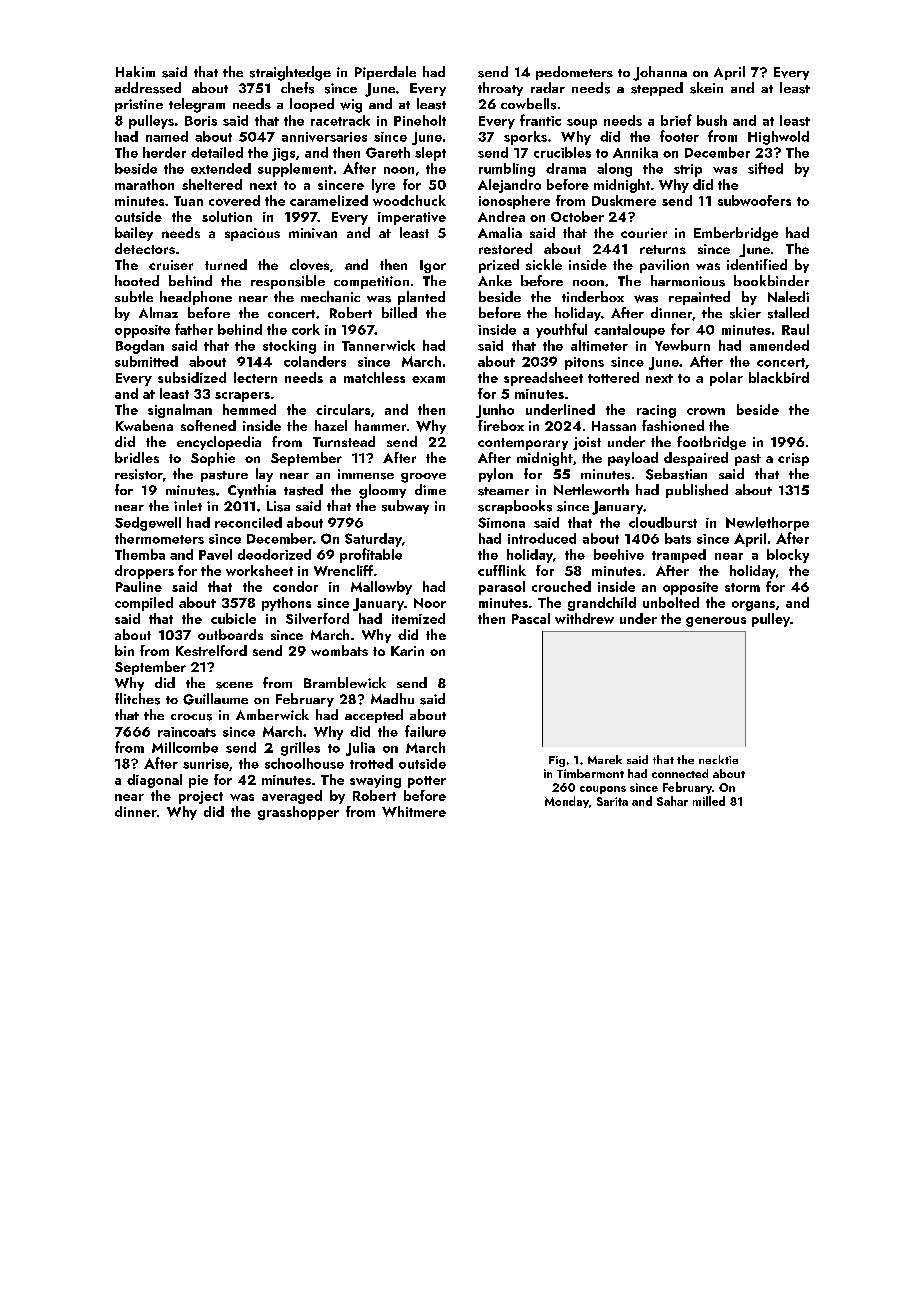  I want to click on cantaloupe, so click(629, 331).
